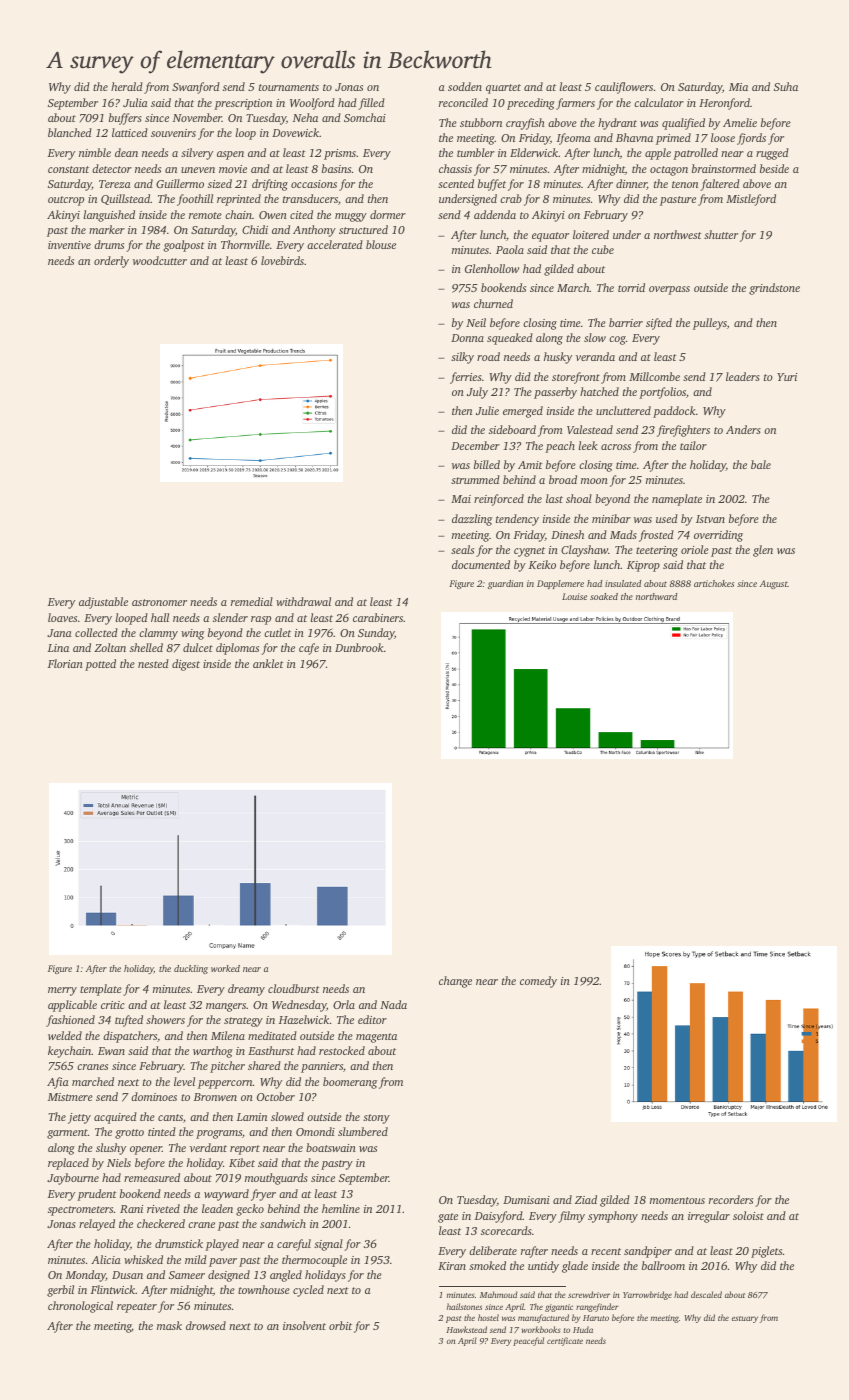  Describe the element at coordinates (465, 86) in the screenshot. I see `sodden` at that location.
